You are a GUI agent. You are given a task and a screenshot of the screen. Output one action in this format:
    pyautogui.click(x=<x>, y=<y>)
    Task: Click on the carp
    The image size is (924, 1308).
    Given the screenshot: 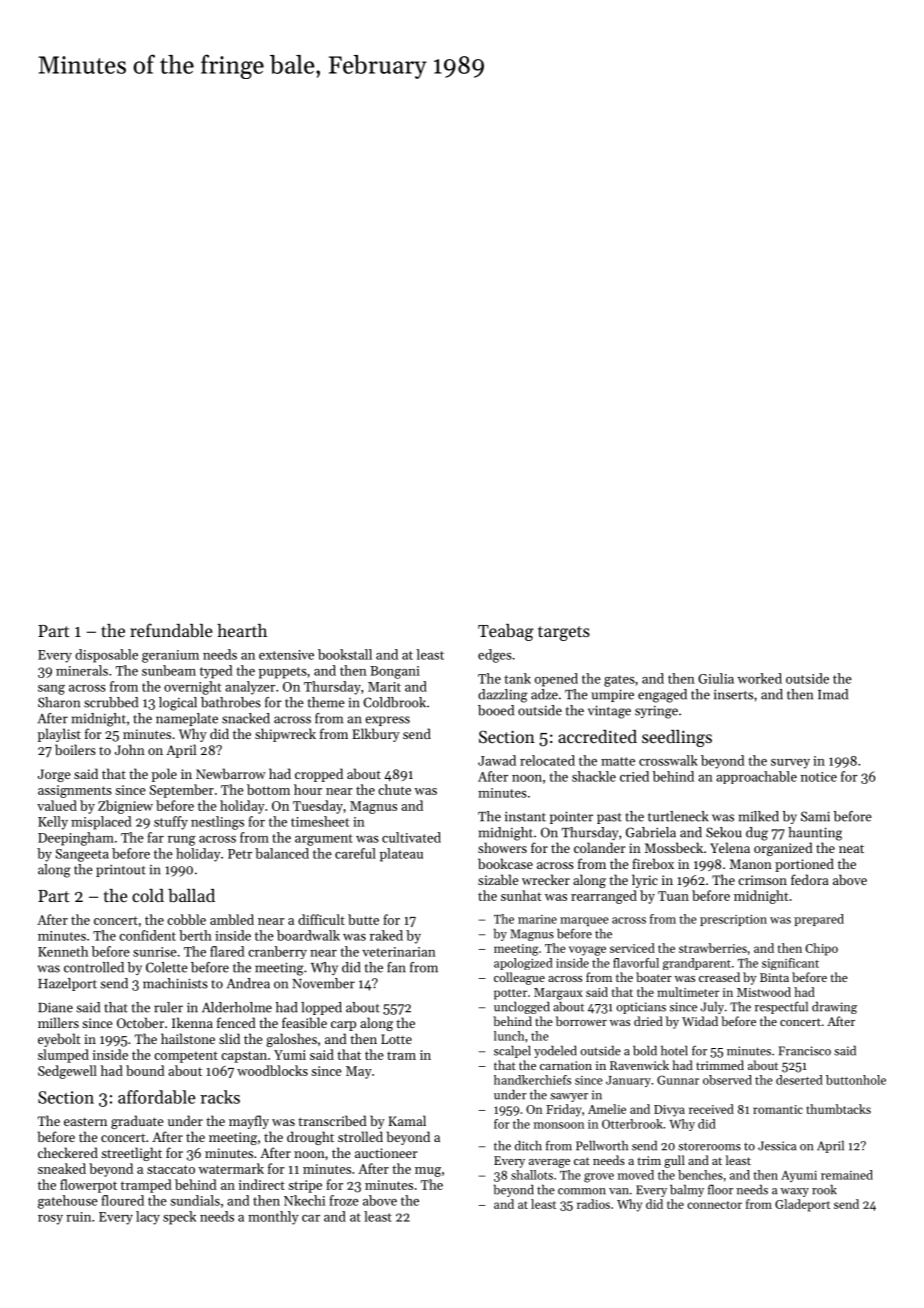 What is the action you would take?
    pyautogui.click(x=343, y=1026)
